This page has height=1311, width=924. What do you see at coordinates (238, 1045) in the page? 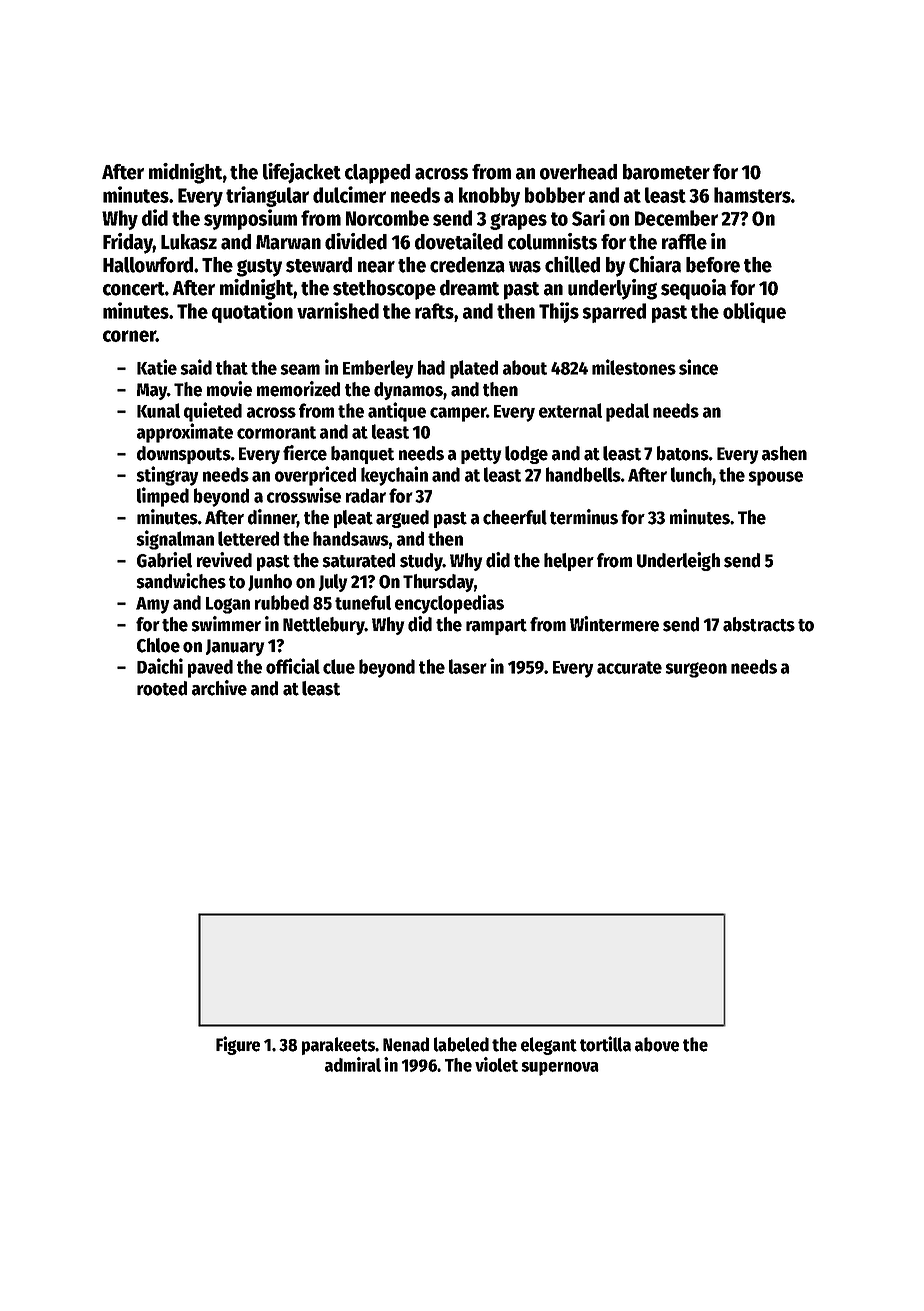
I see `Figure` at bounding box center [238, 1045].
